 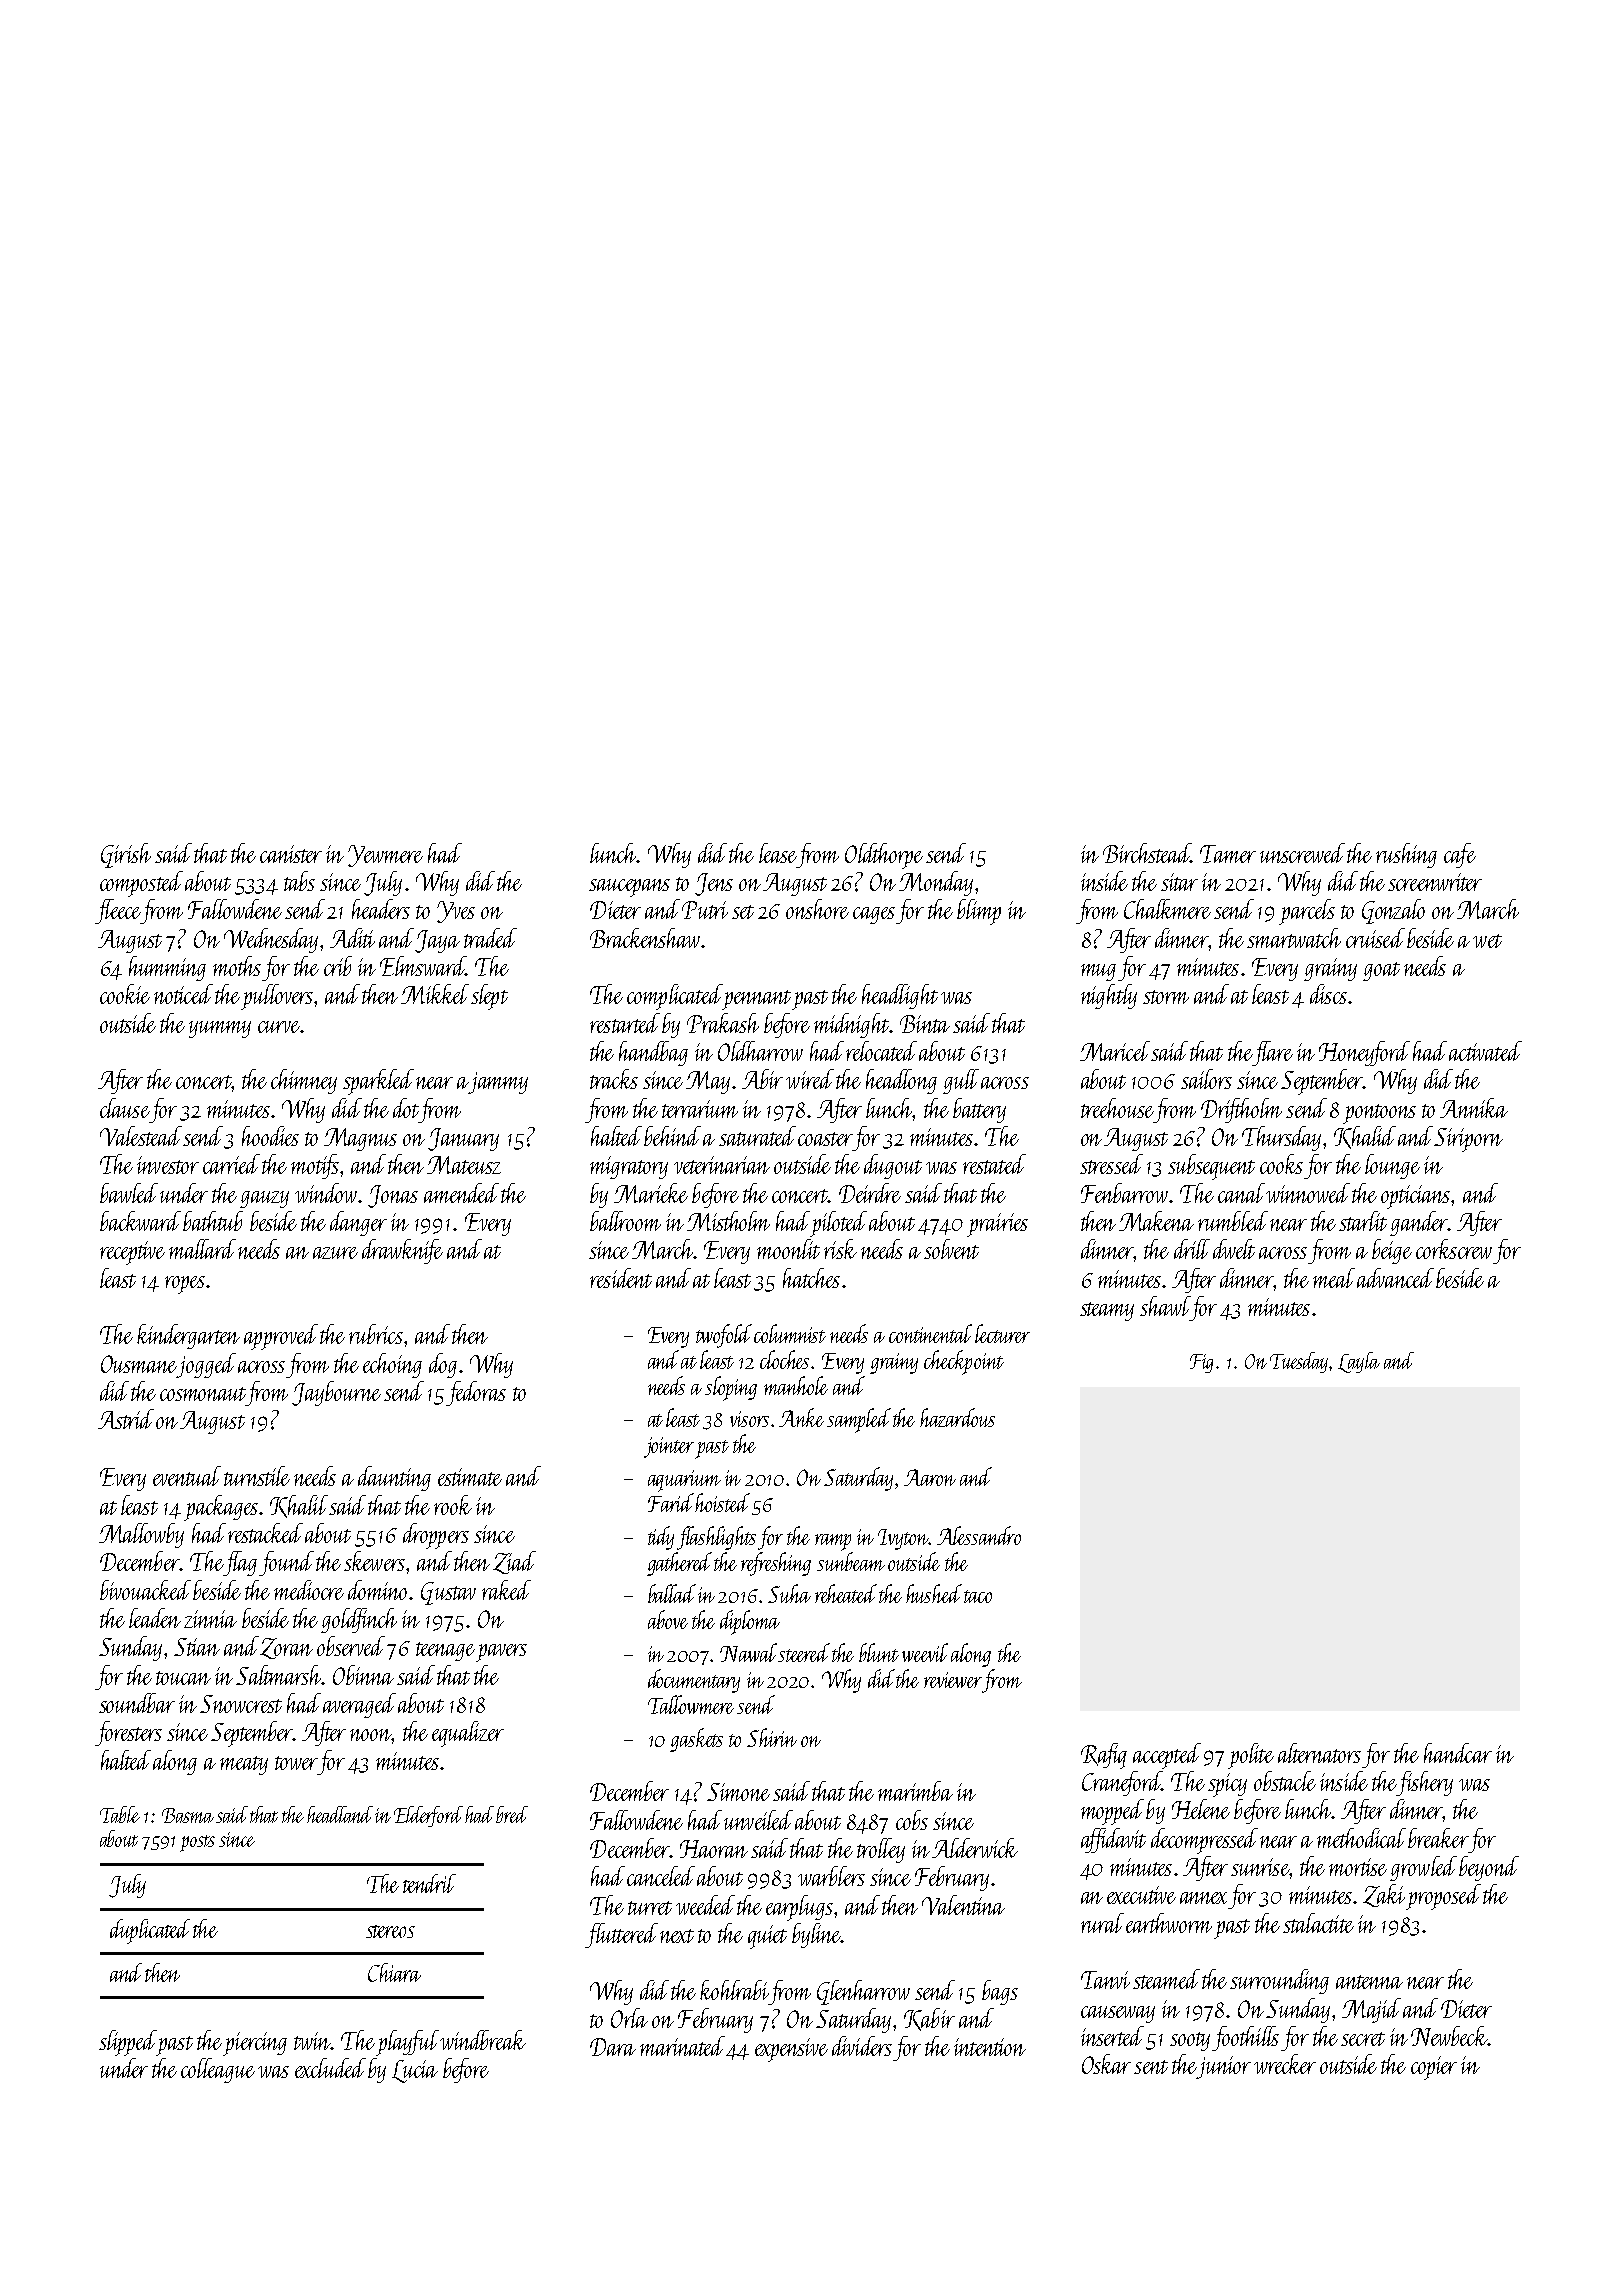 I want to click on rumbled, so click(x=1233, y=1221).
